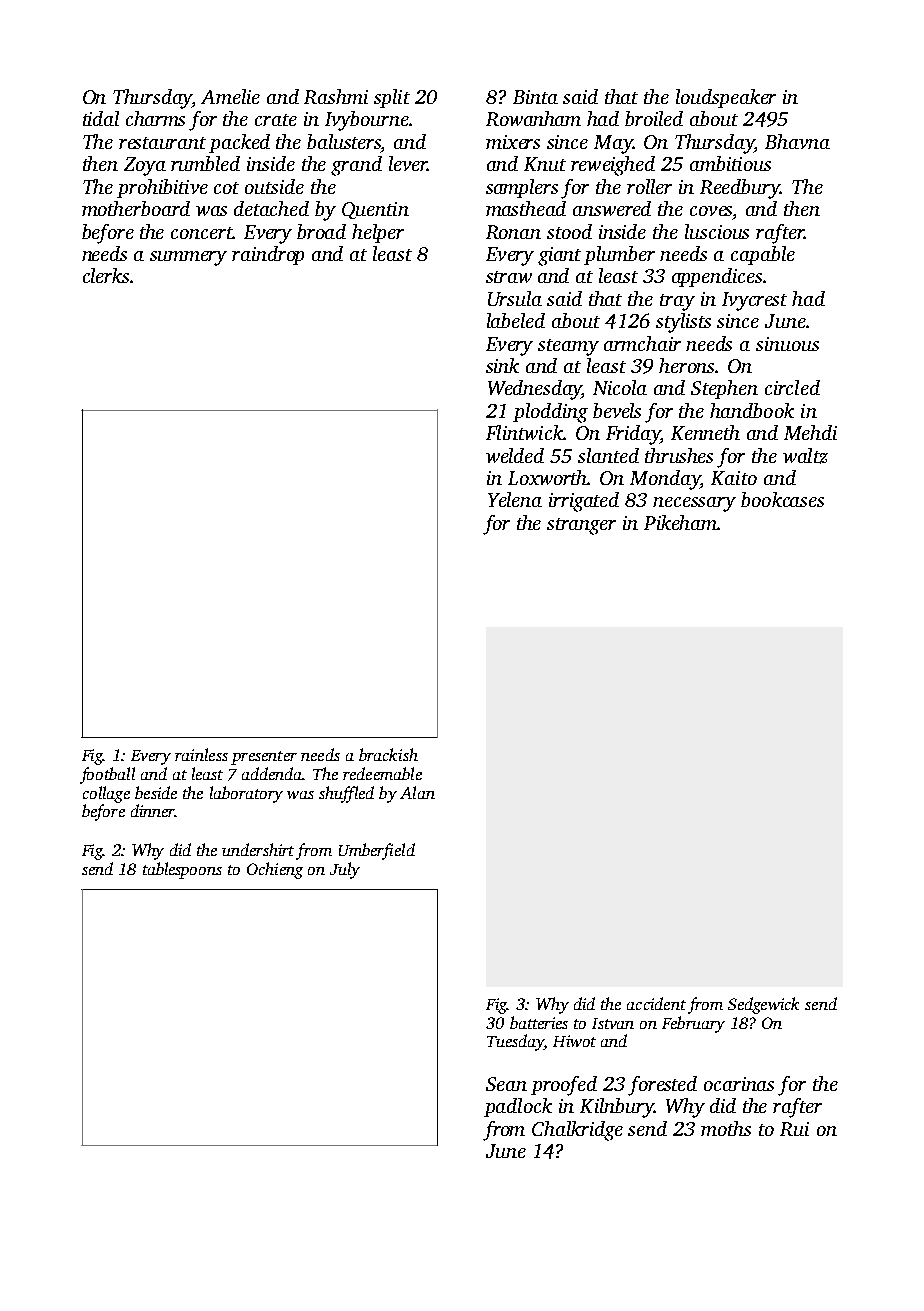 The height and width of the screenshot is (1311, 924). I want to click on brackish, so click(388, 754).
